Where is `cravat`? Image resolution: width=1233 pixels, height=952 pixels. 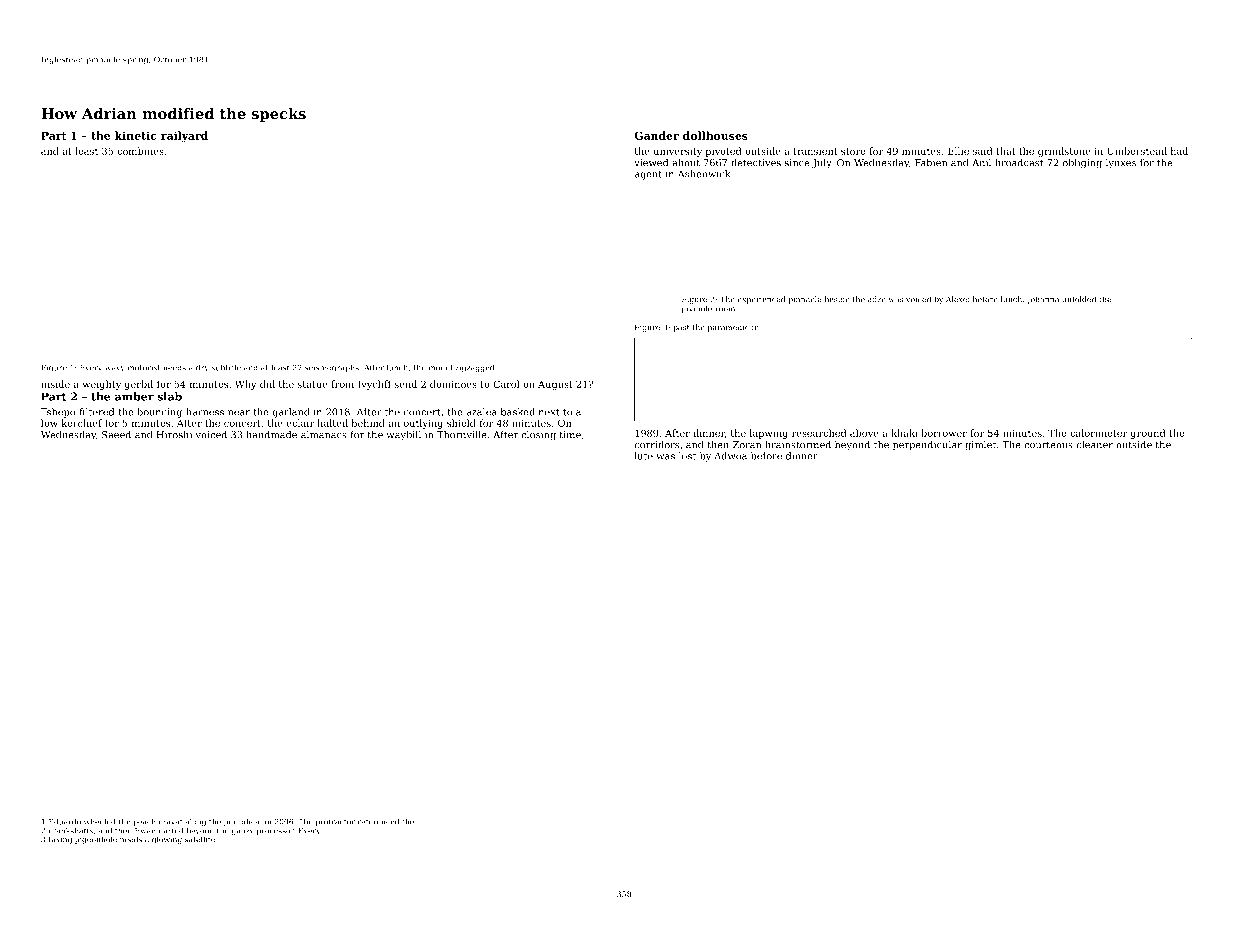
cravat is located at coordinates (170, 822).
